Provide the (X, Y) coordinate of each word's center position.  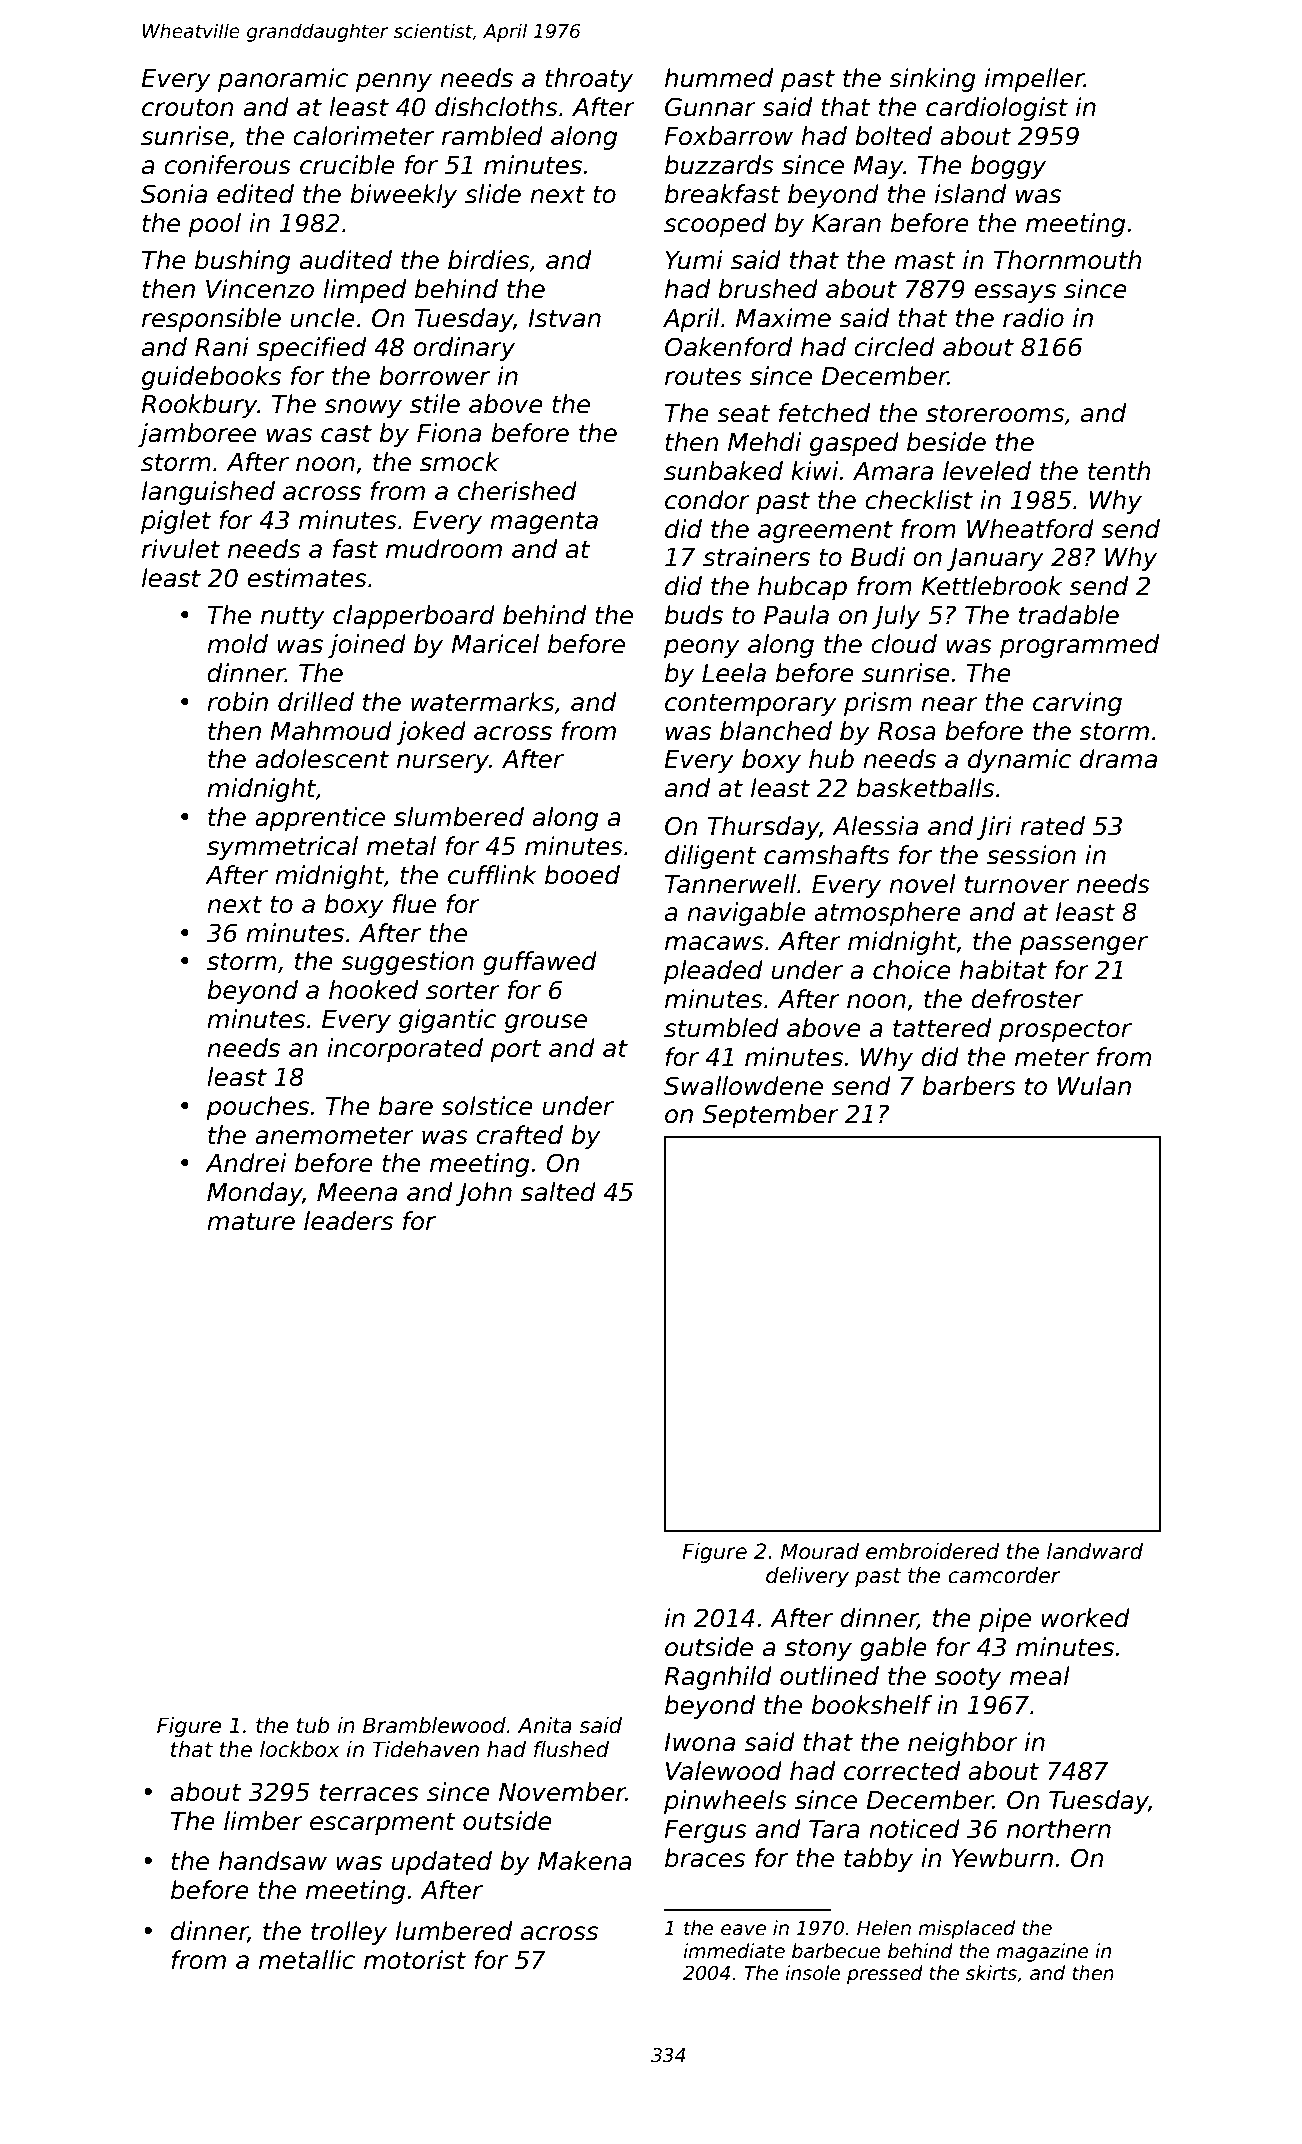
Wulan (1094, 1086)
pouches (257, 1108)
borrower (434, 376)
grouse (546, 1023)
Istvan (564, 318)
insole (813, 1973)
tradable (1069, 615)
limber (263, 1821)
